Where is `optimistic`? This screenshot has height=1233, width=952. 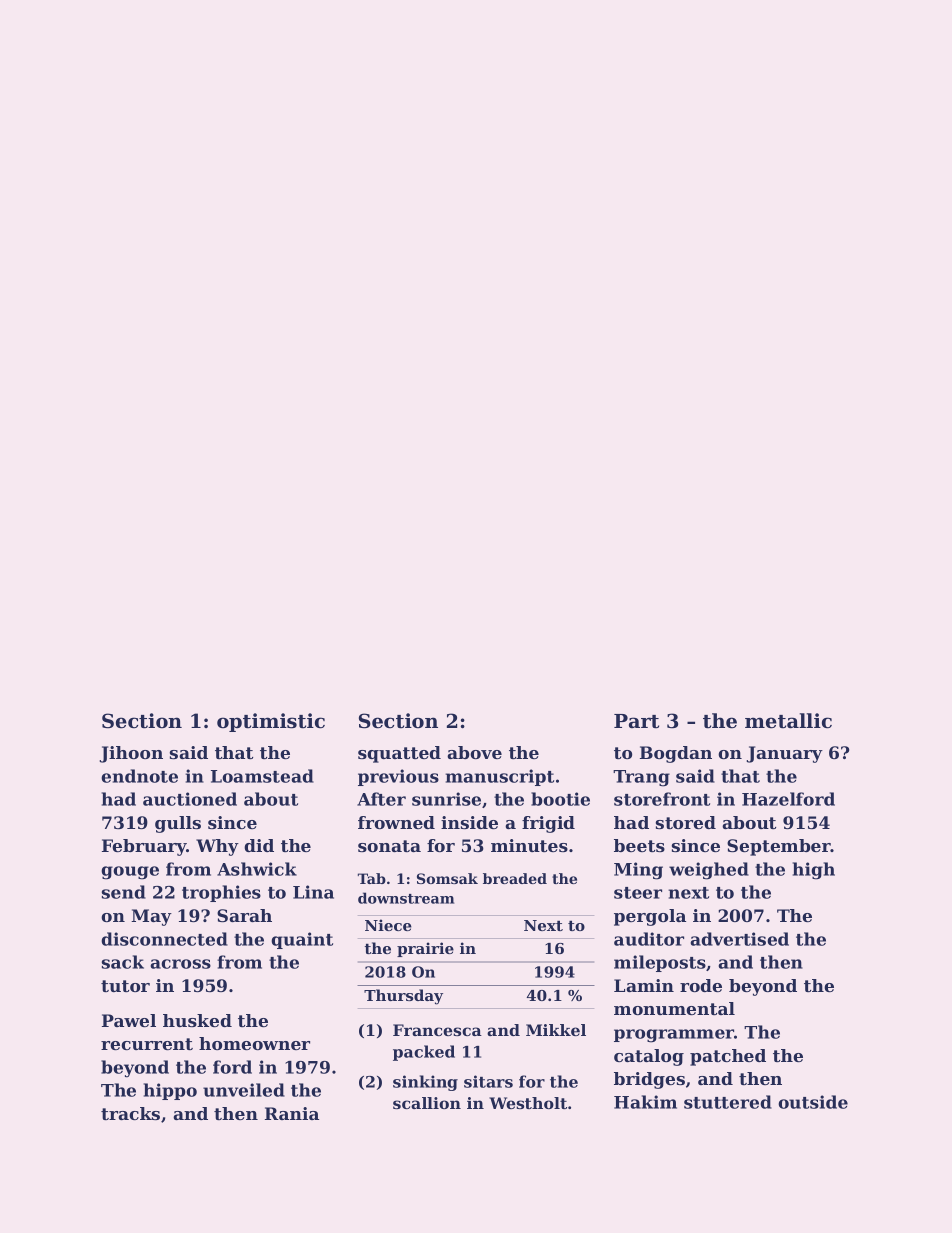 optimistic is located at coordinates (271, 722).
